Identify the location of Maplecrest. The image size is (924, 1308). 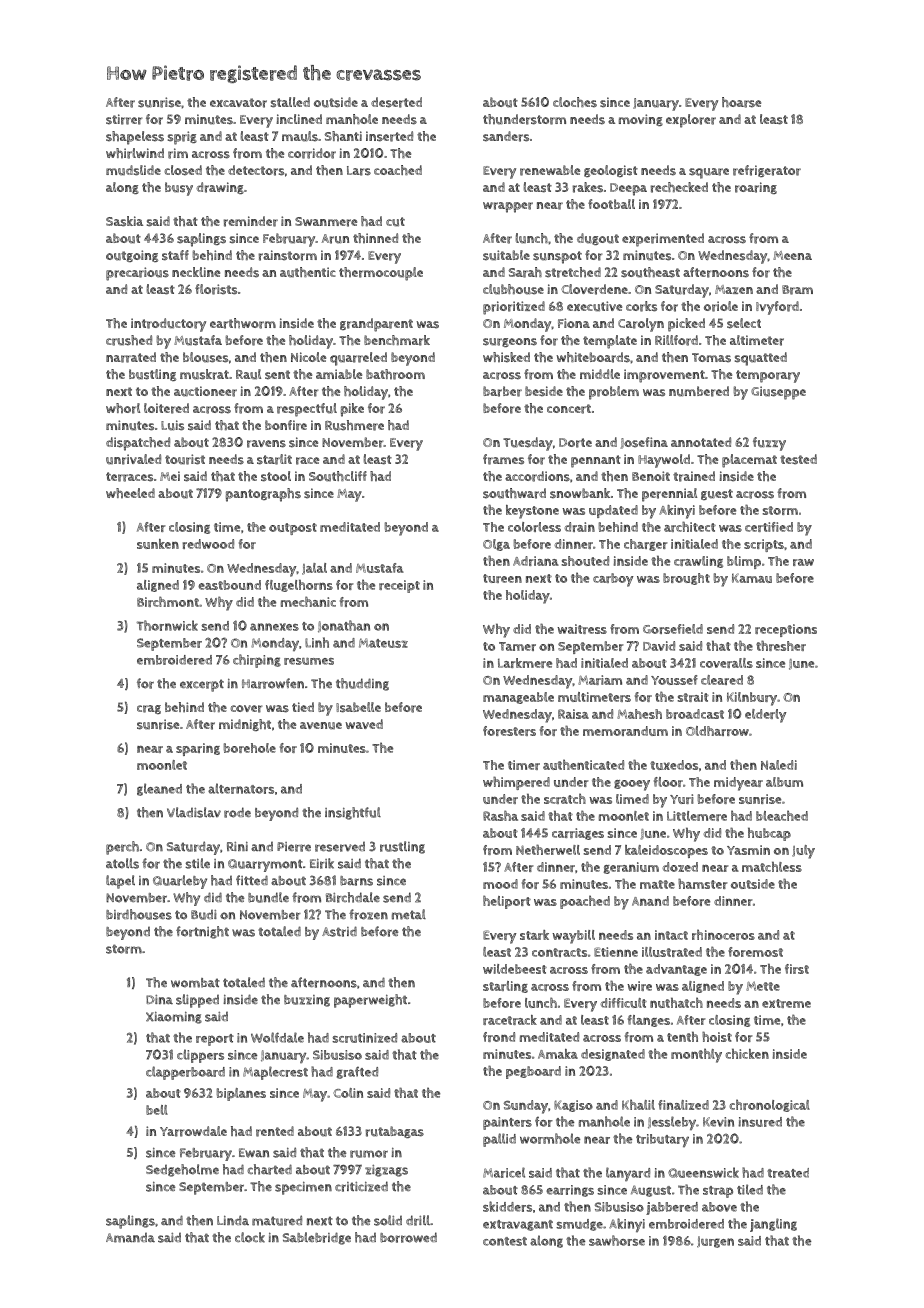
(275, 1073).
